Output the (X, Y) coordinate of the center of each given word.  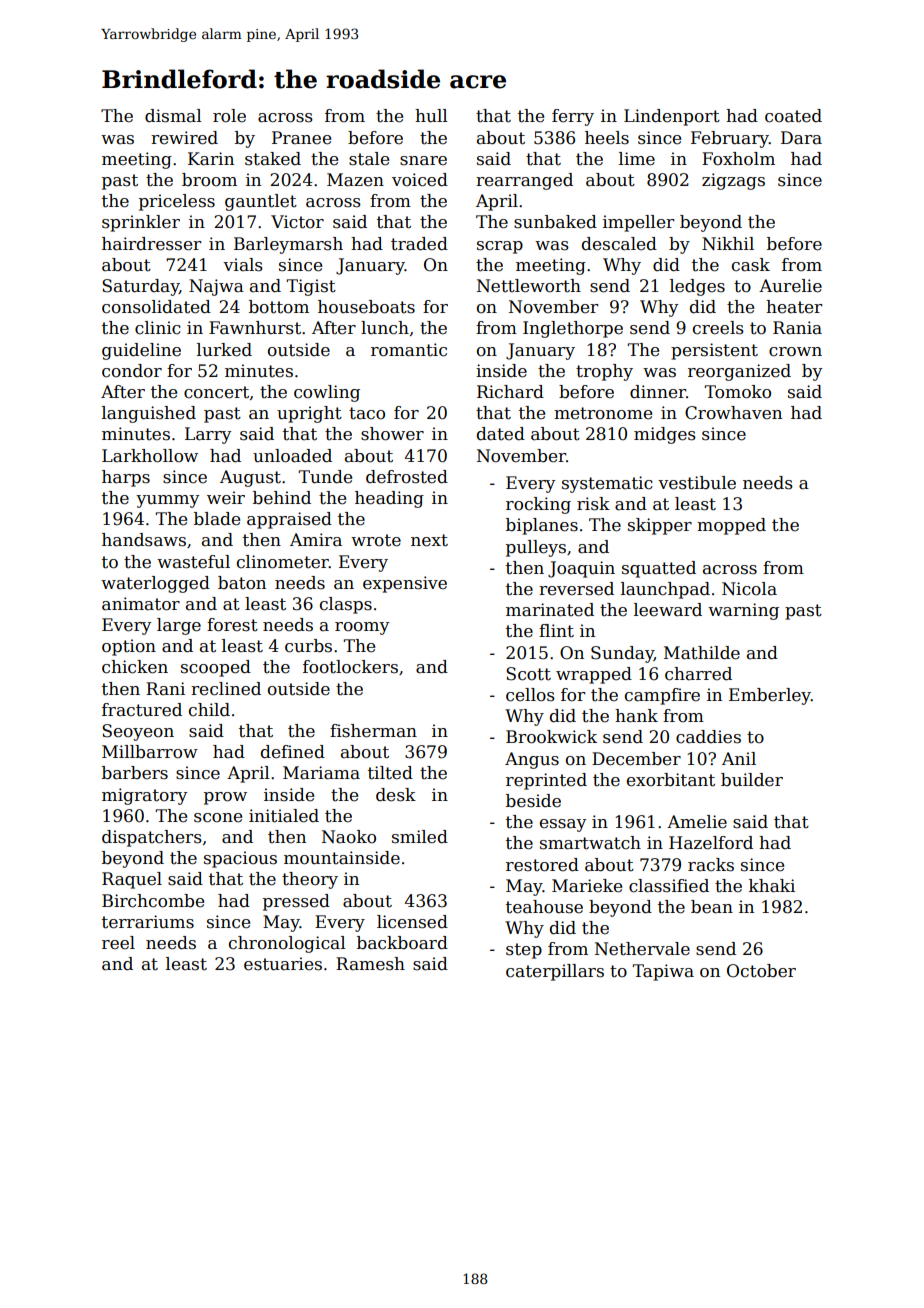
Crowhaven (733, 413)
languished (149, 414)
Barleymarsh (288, 245)
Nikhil (728, 243)
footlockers (350, 667)
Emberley (770, 696)
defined (293, 752)
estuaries (283, 964)
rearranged (524, 181)
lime (637, 159)
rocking (538, 505)
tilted (390, 773)
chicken (135, 667)
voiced (420, 180)
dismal (173, 116)
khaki (772, 886)
